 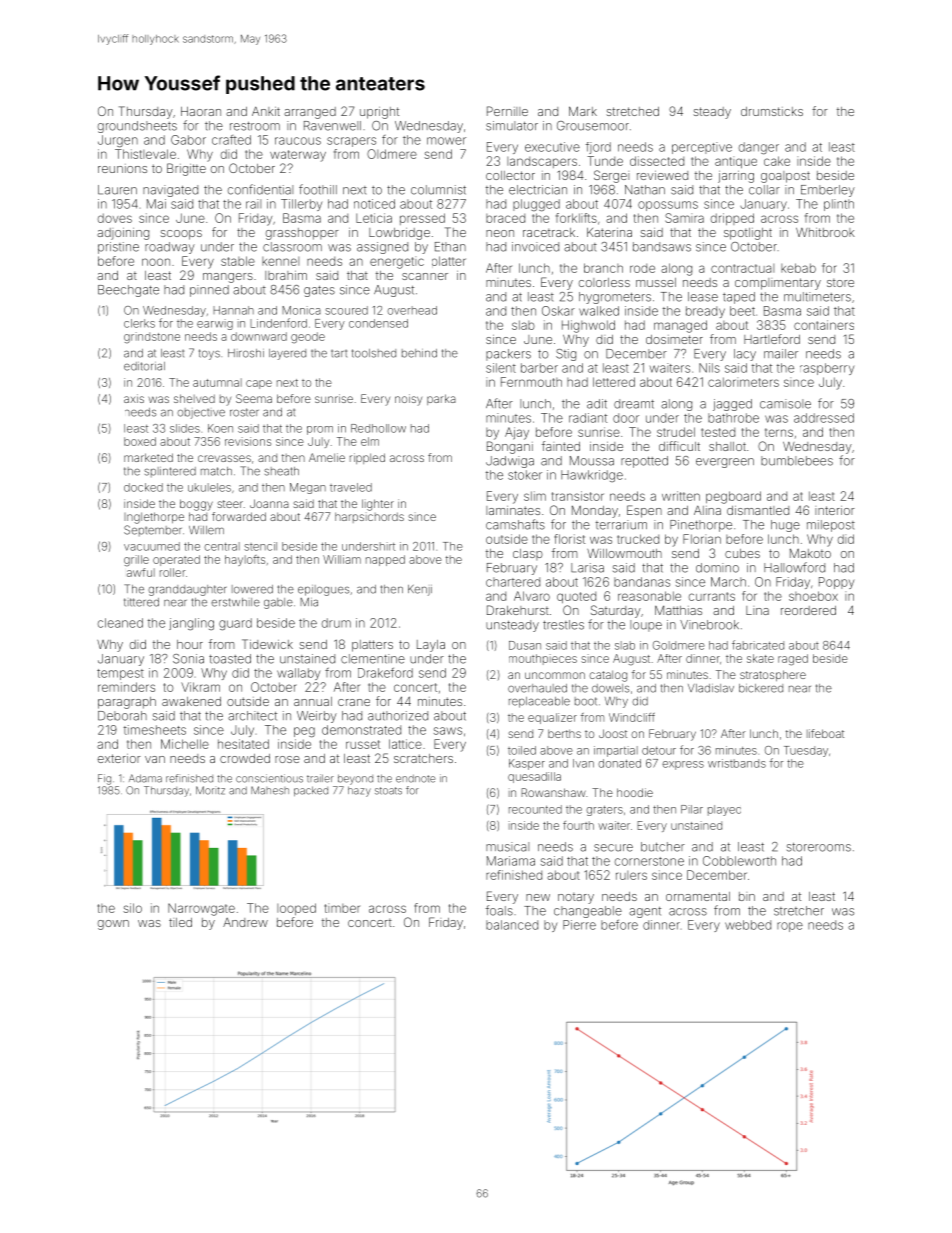 I want to click on waterway, so click(x=298, y=156).
